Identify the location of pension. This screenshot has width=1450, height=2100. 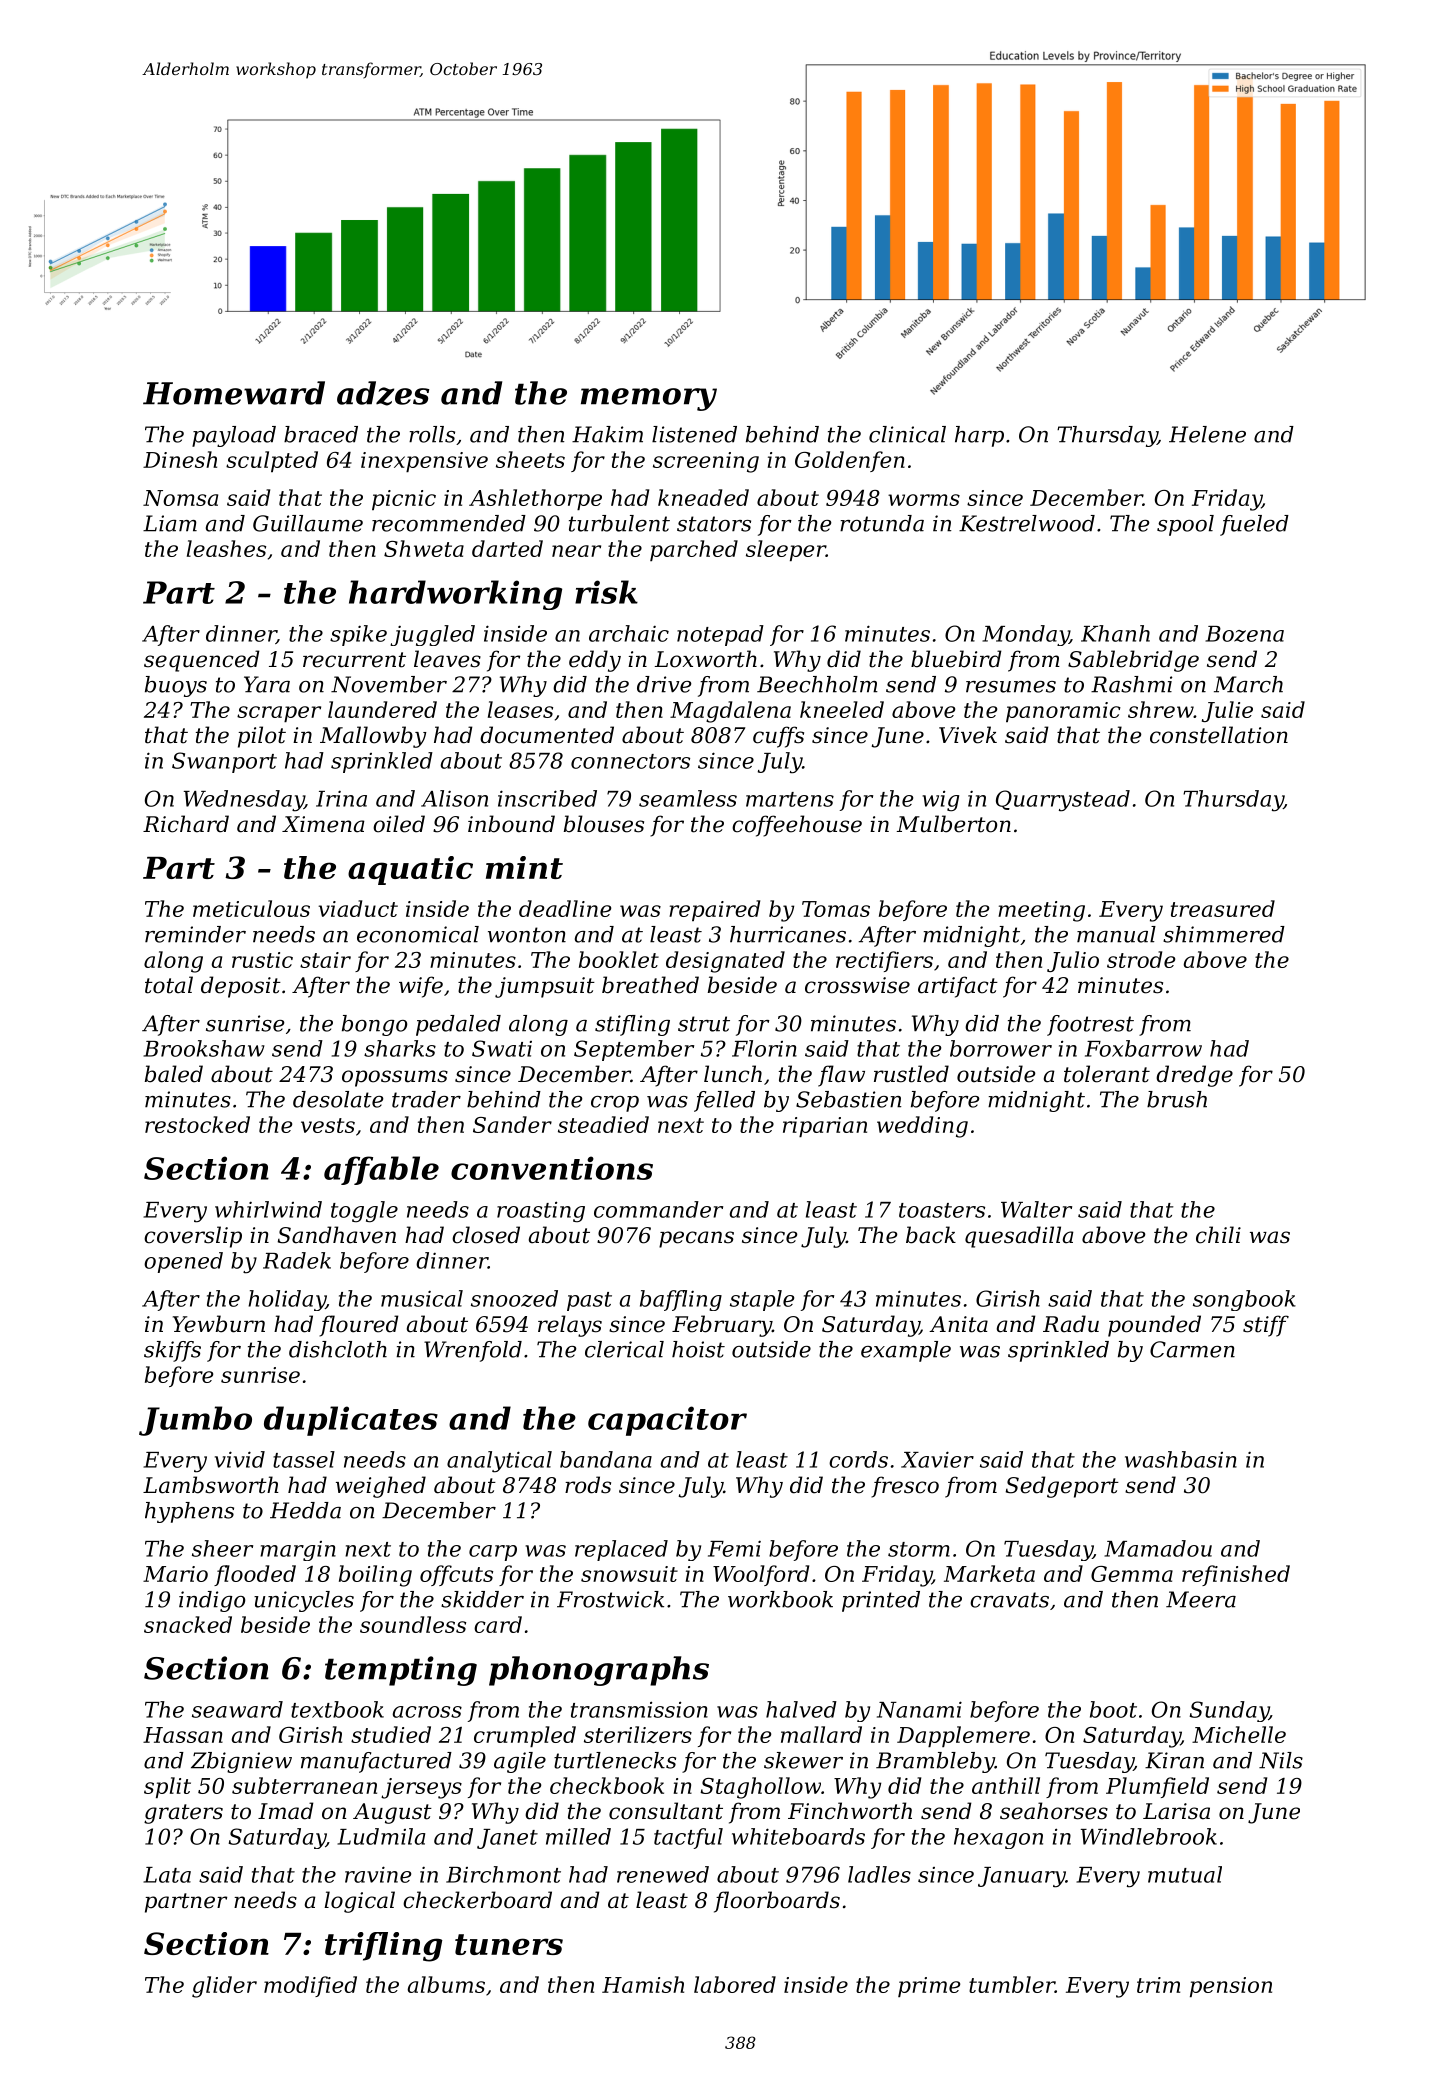
(1231, 1987).
